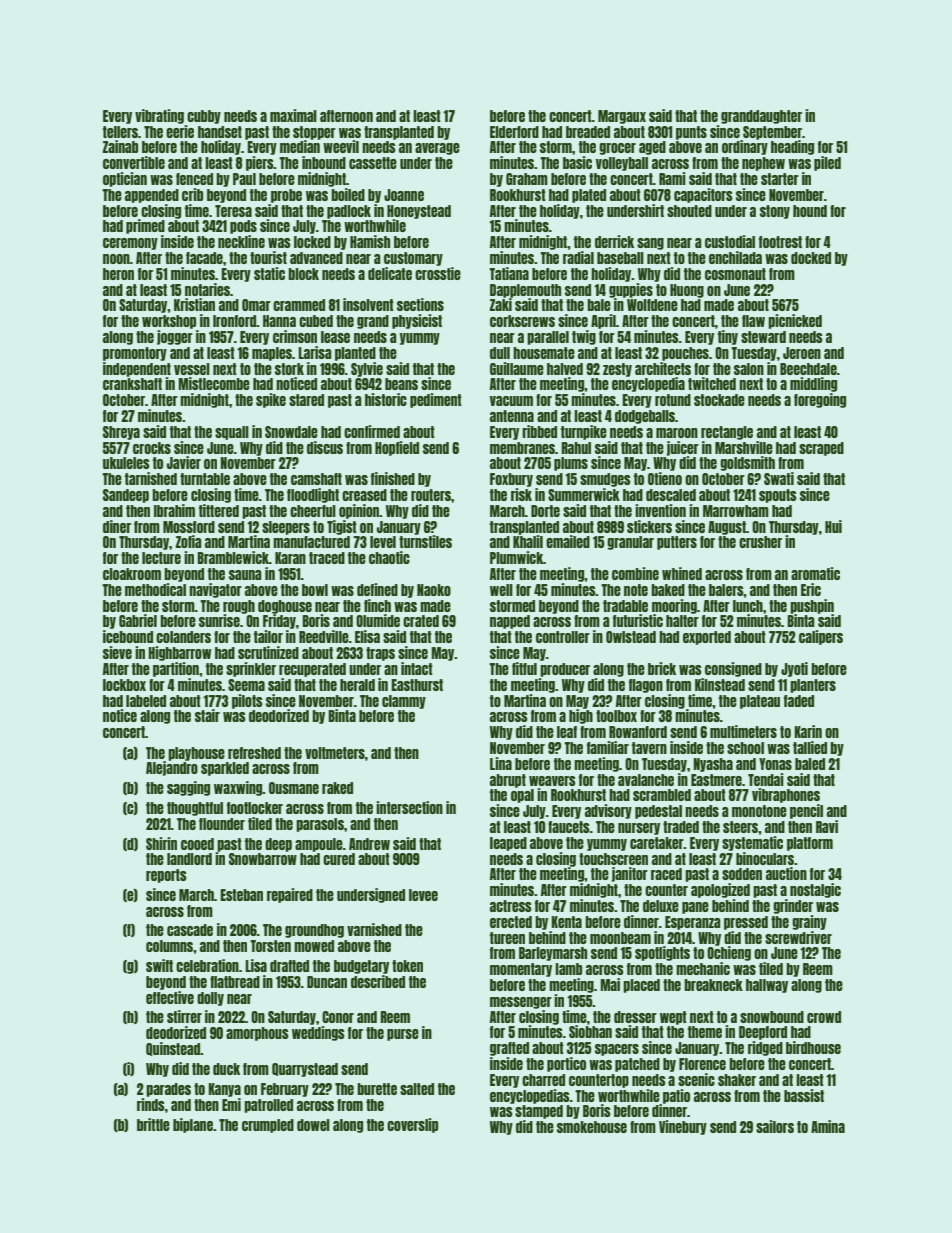 The height and width of the image is (1233, 952). Describe the element at coordinates (514, 132) in the image. I see `Elderford` at that location.
